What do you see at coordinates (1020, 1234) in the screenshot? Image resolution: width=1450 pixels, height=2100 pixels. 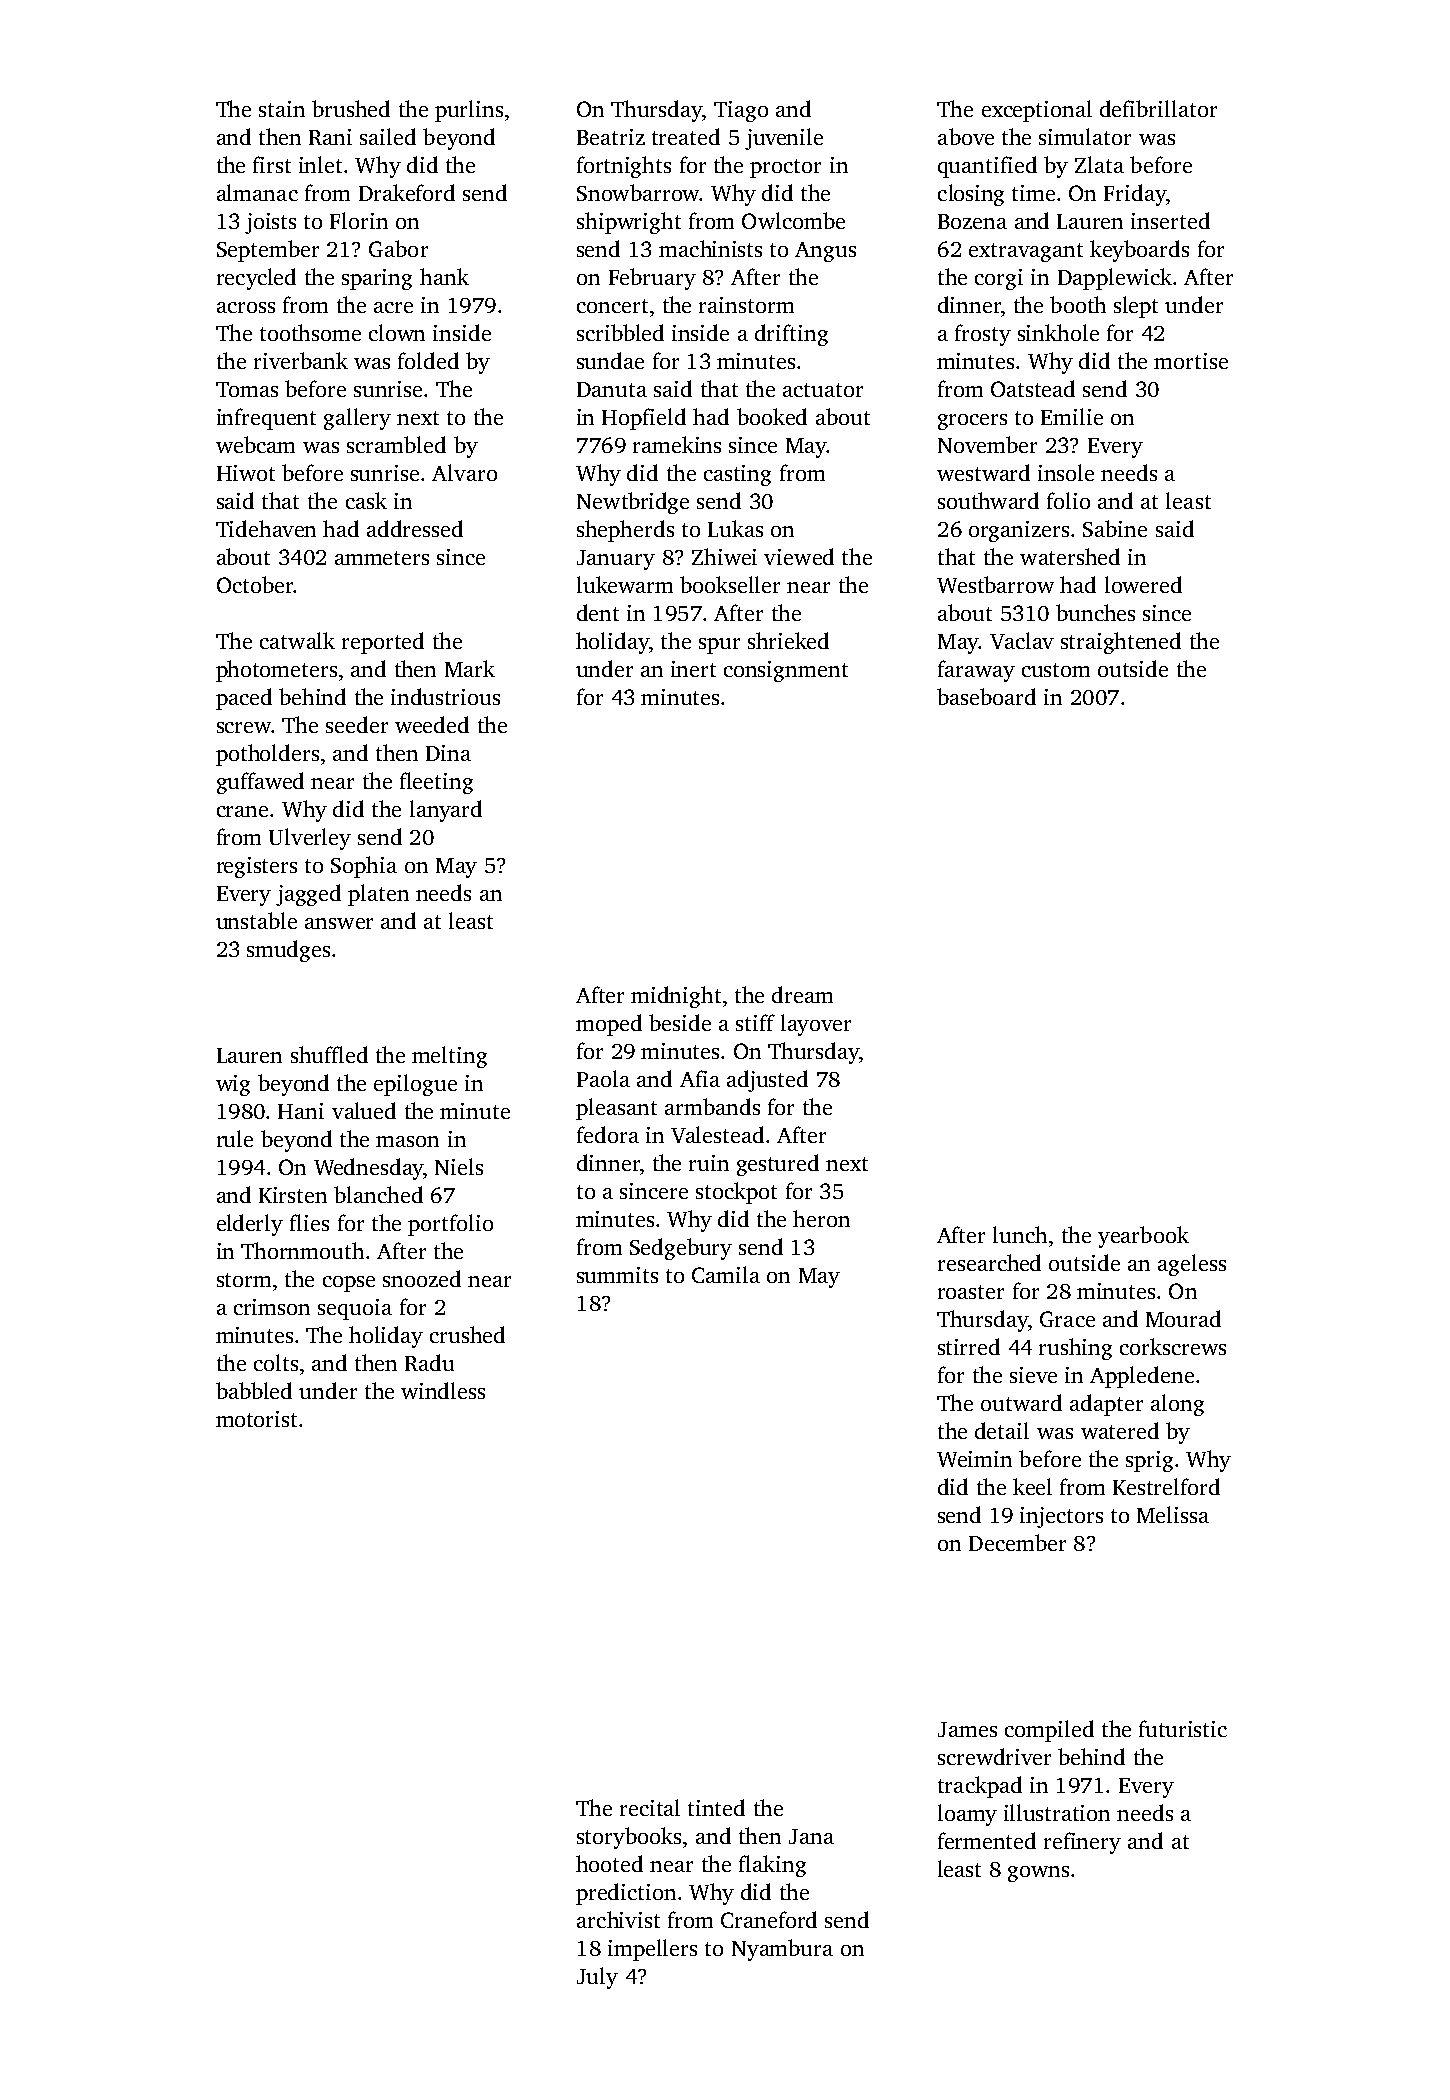 I see `lunch` at bounding box center [1020, 1234].
